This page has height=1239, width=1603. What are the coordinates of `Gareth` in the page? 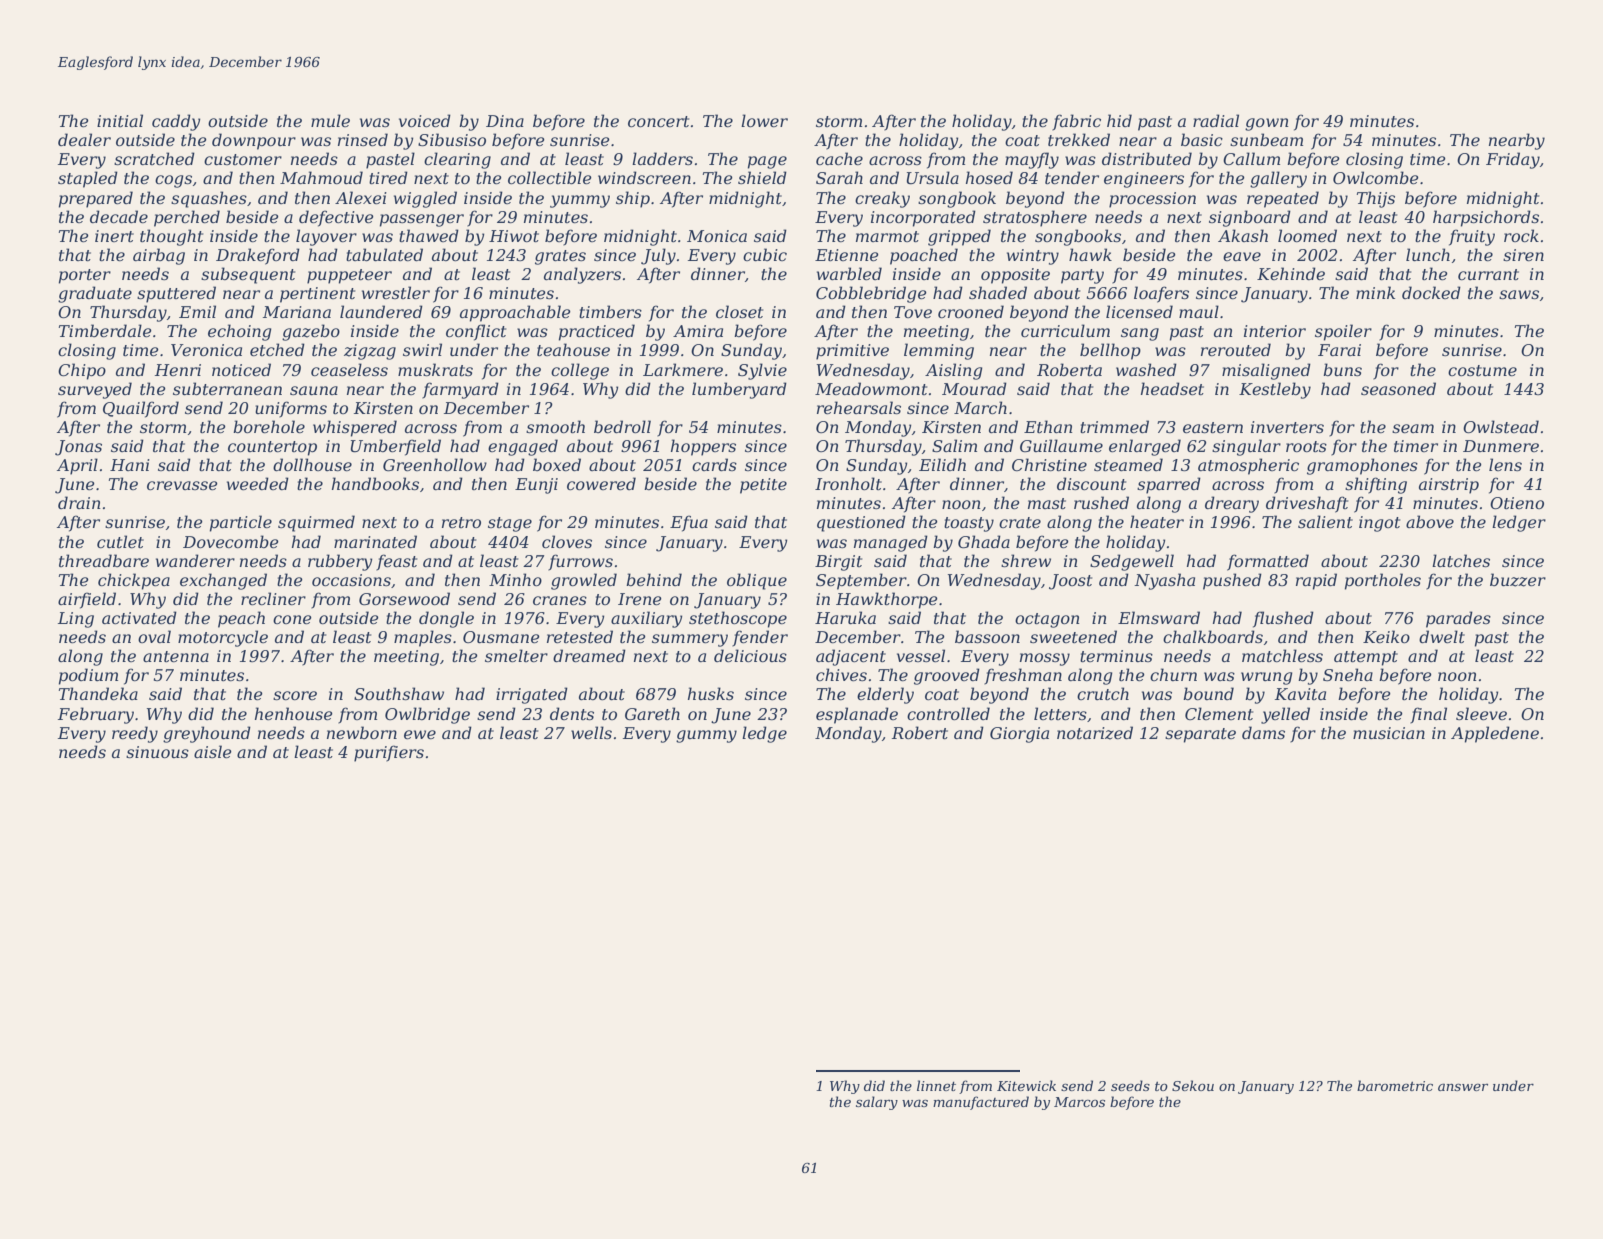 It's located at (652, 713).
